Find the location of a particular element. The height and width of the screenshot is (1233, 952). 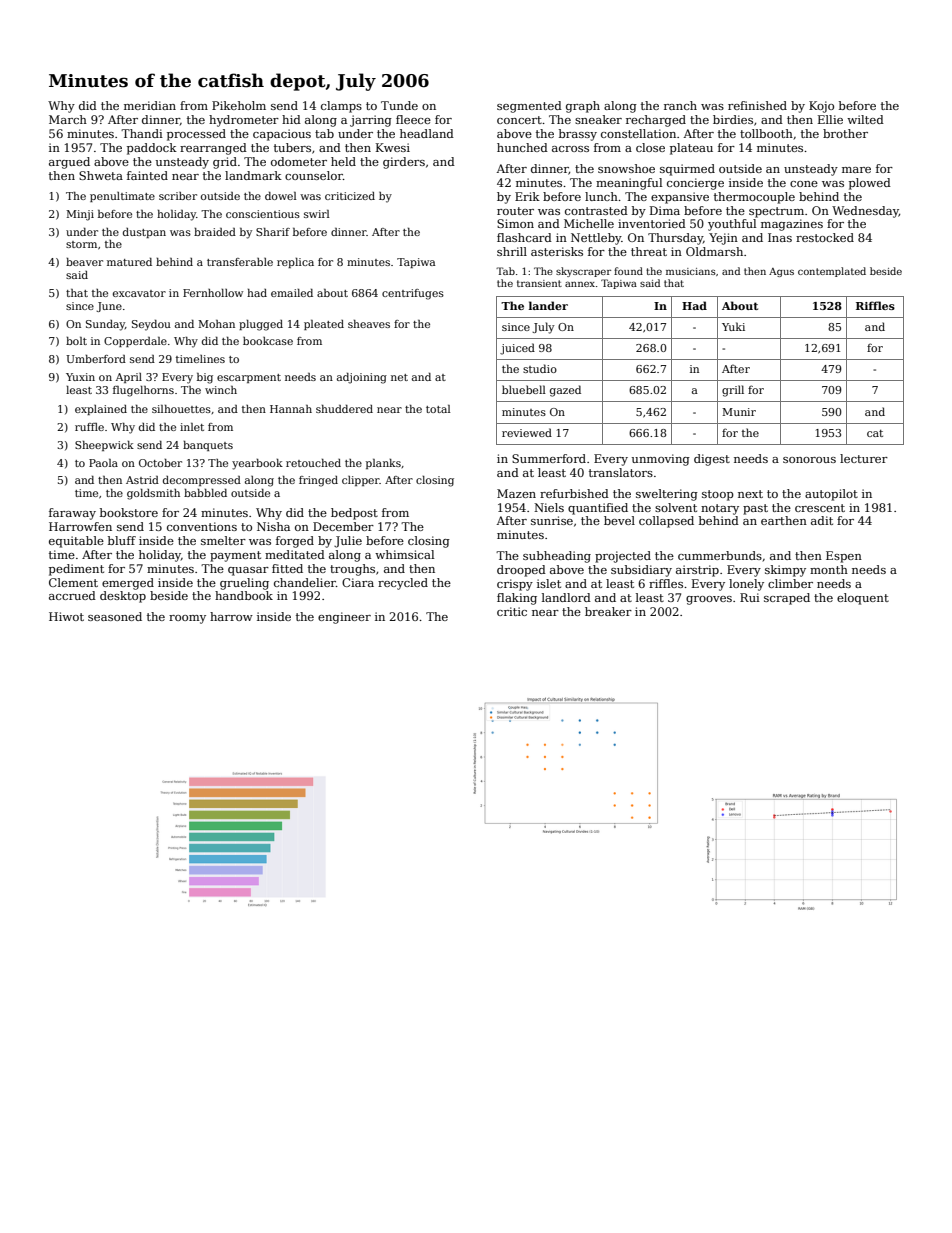

cone is located at coordinates (804, 184).
